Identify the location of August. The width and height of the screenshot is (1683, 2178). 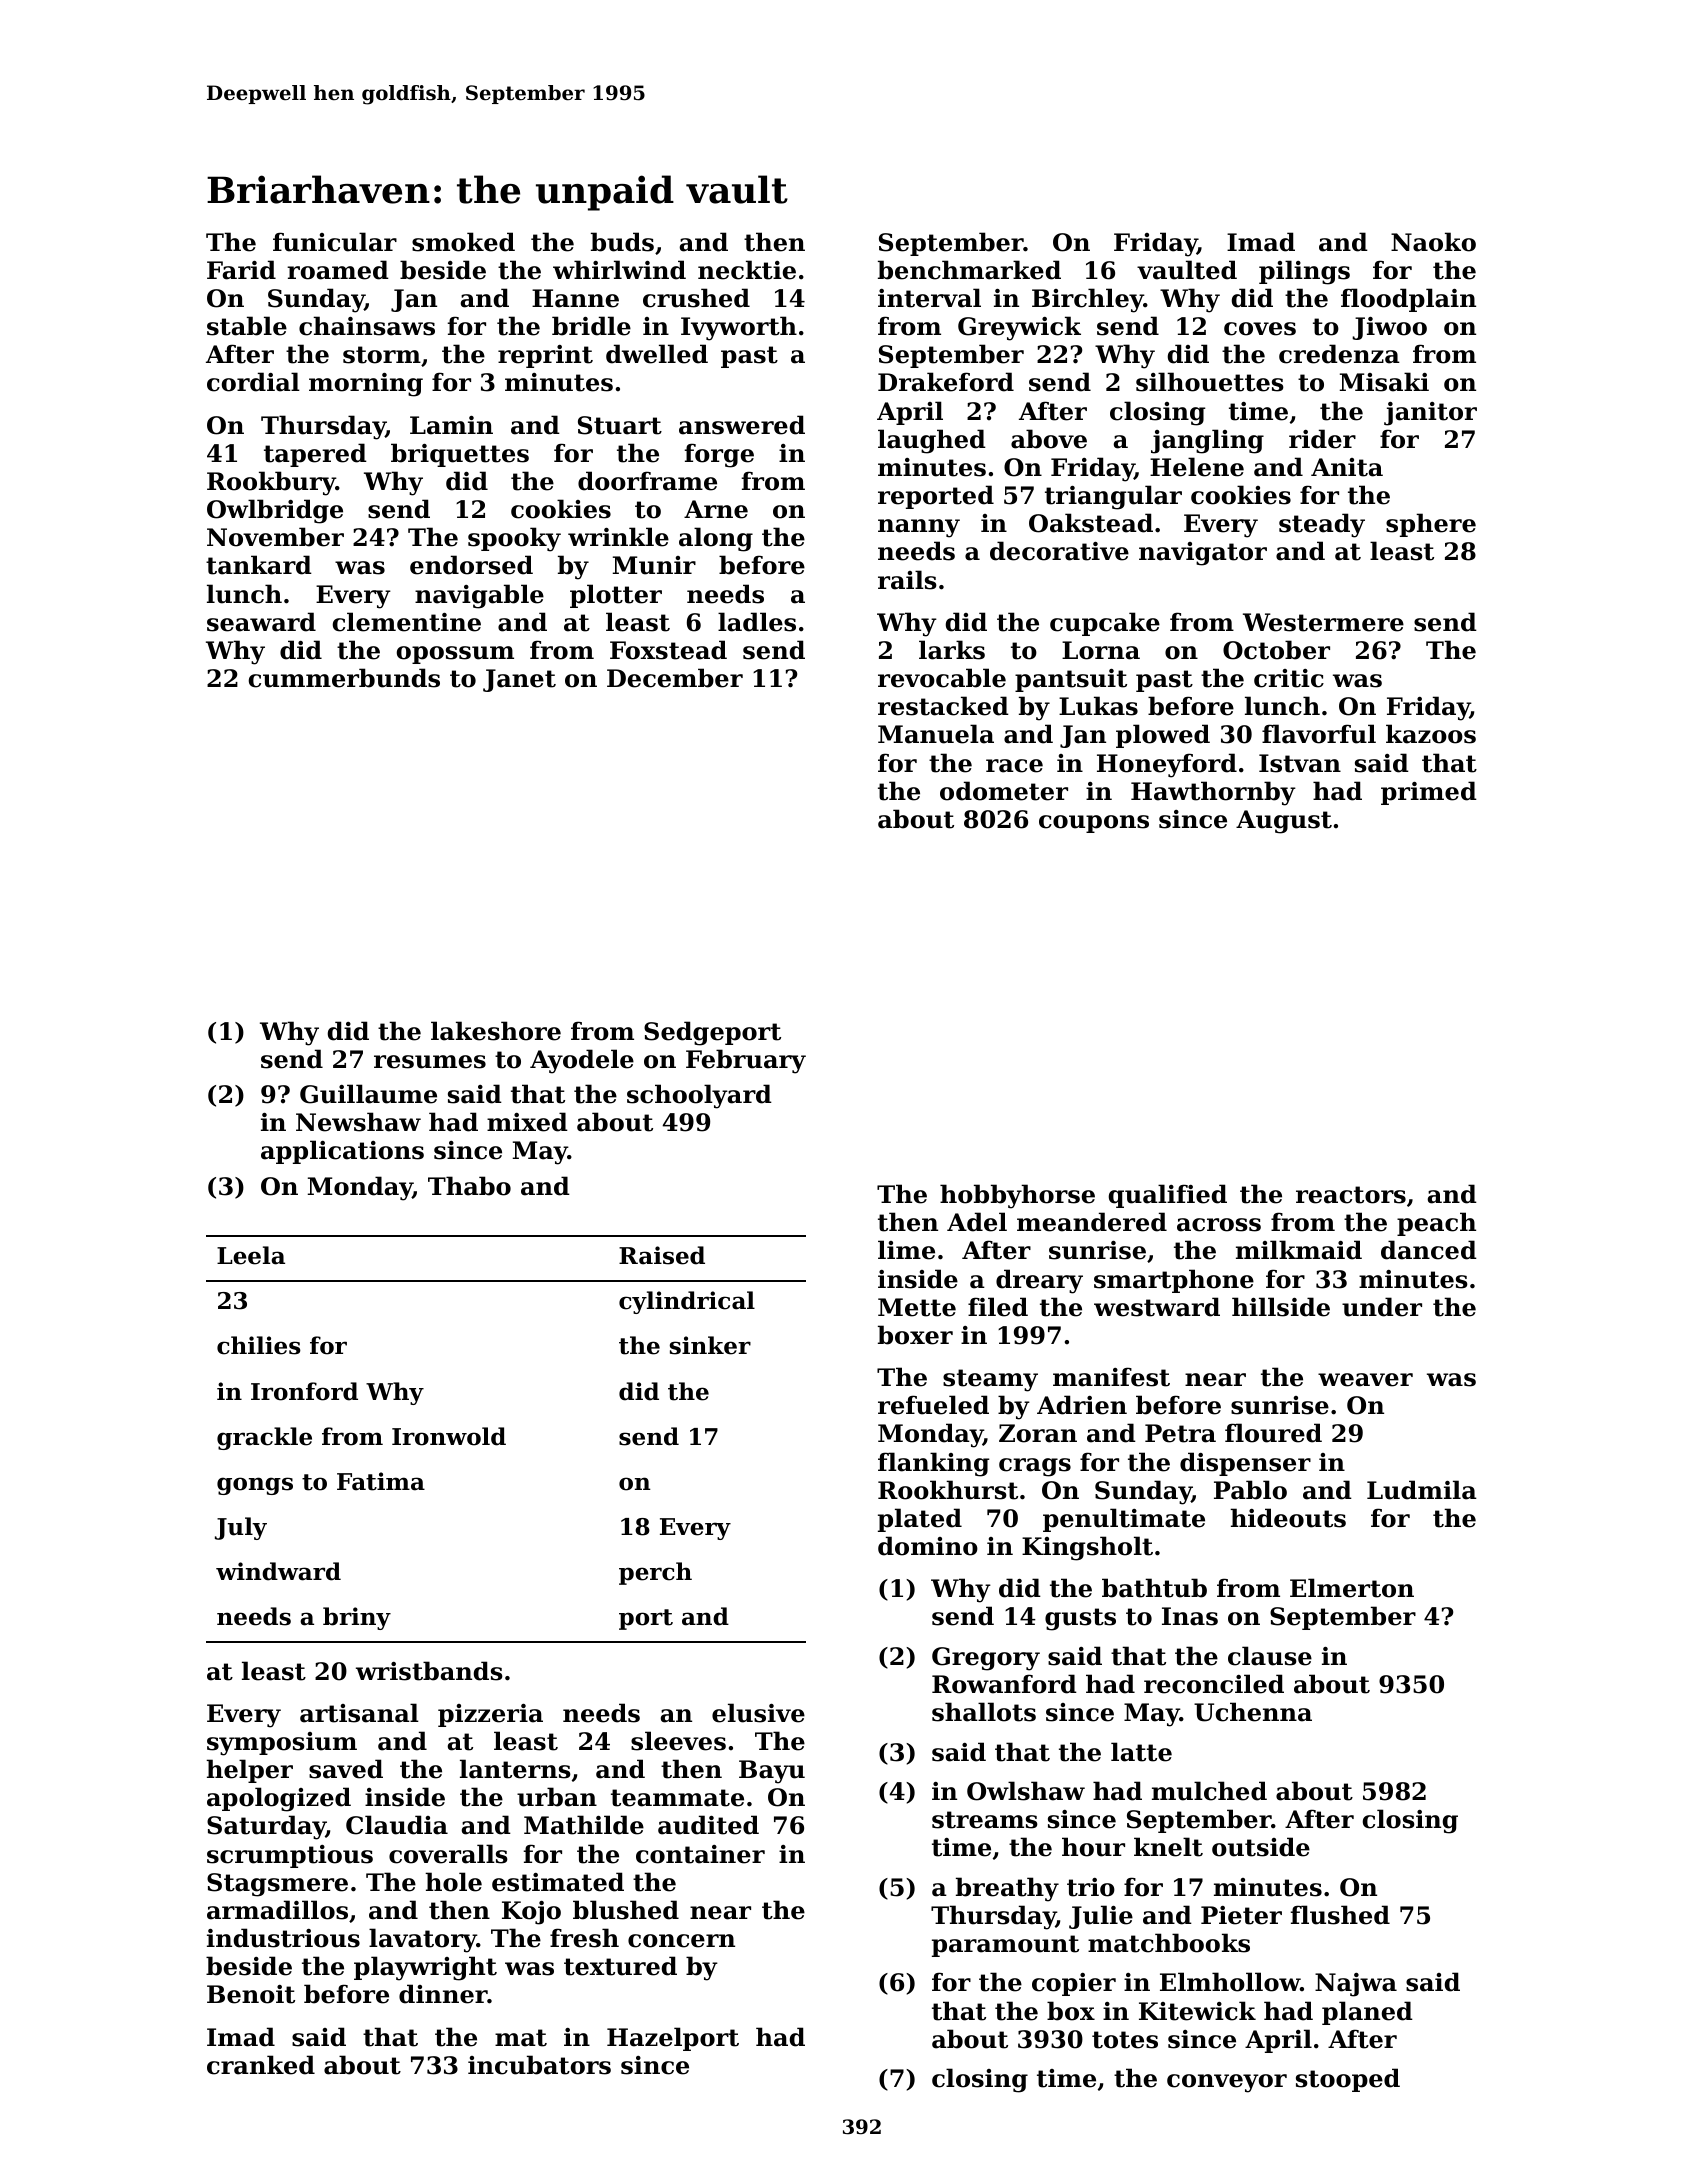
(1284, 822).
